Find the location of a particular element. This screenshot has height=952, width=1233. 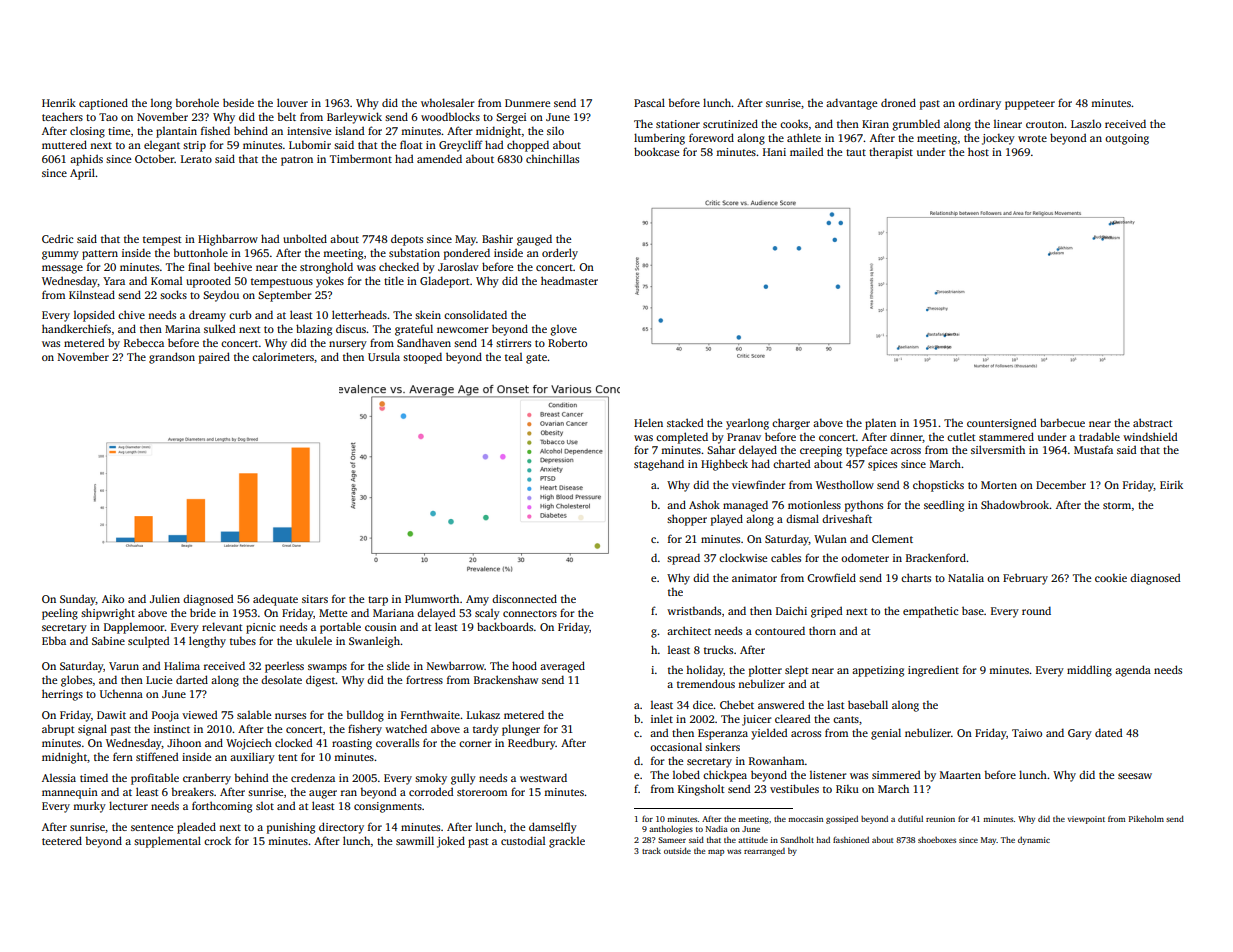

chinchillas is located at coordinates (552, 158).
